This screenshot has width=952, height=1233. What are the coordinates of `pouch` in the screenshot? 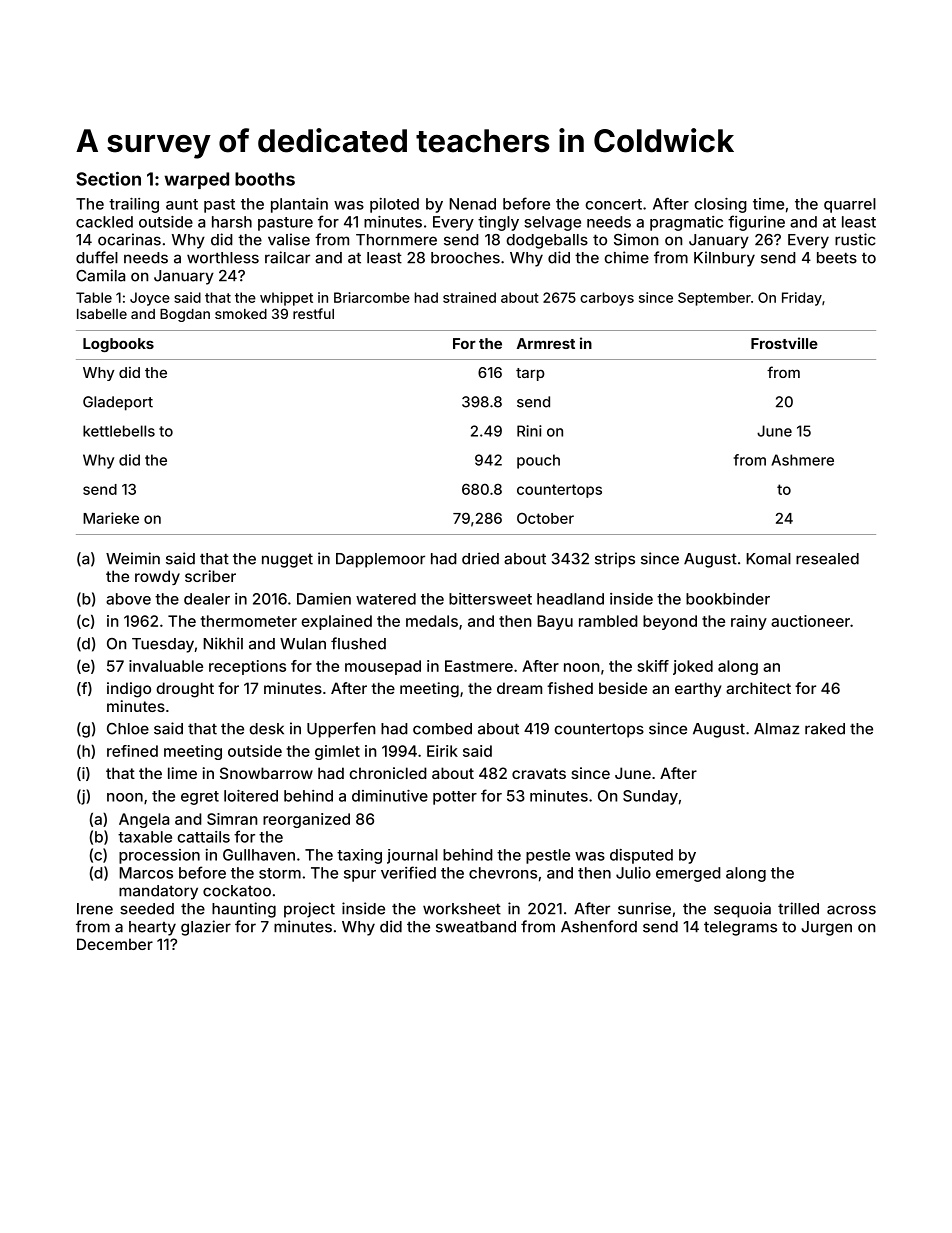 It's located at (538, 461).
